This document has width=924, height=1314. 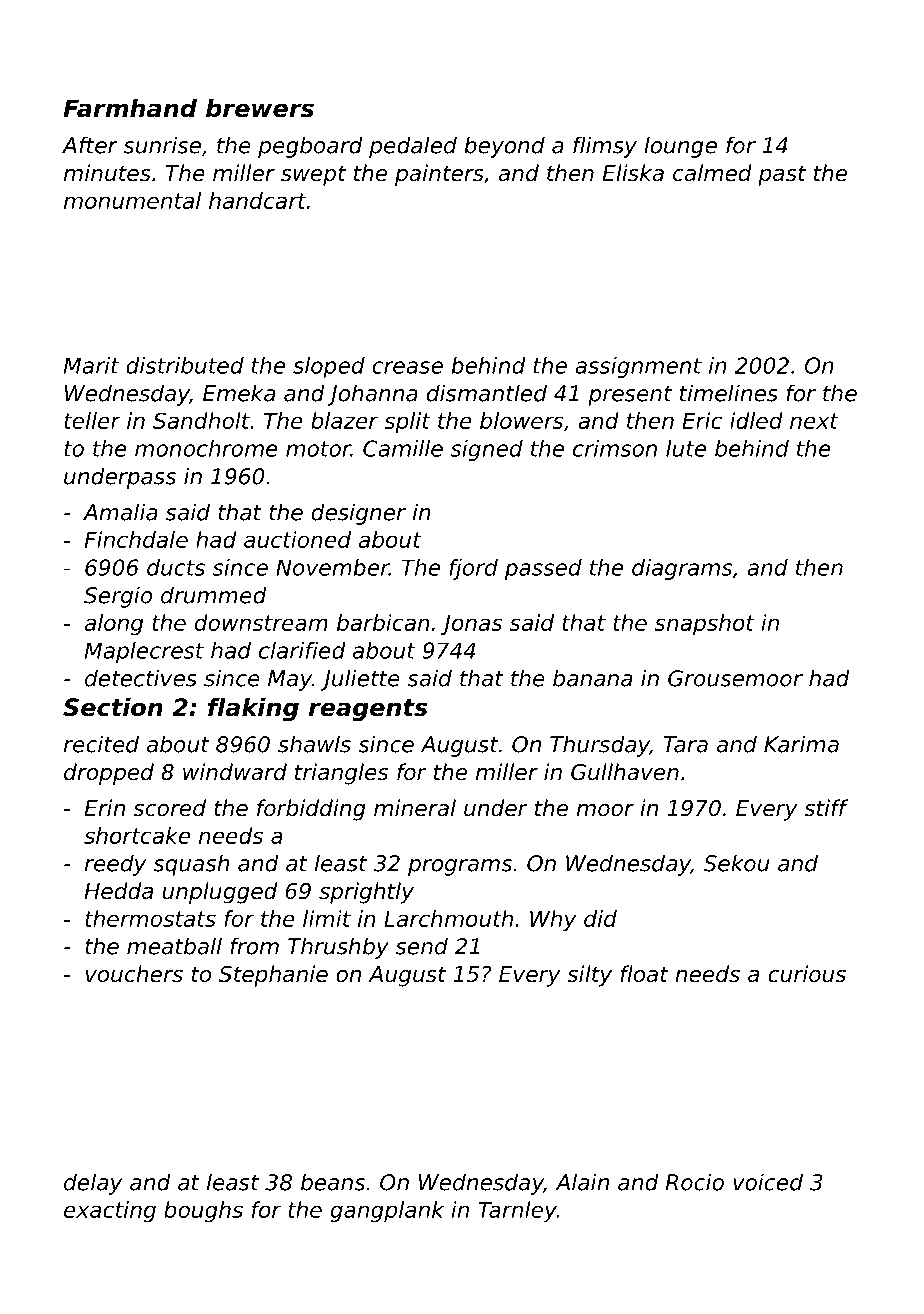 What do you see at coordinates (543, 569) in the document?
I see `passed` at bounding box center [543, 569].
